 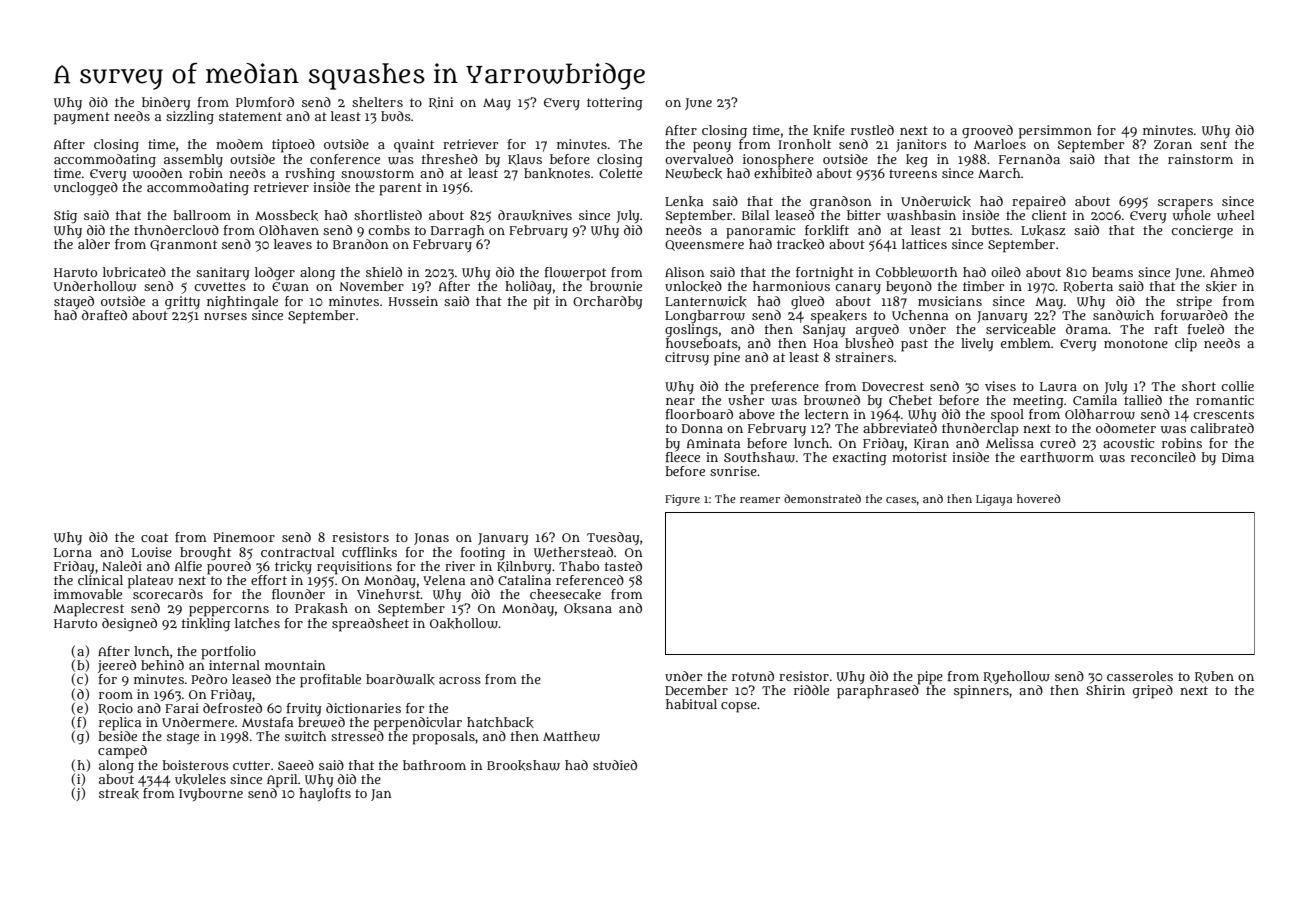 I want to click on preference, so click(x=784, y=388).
